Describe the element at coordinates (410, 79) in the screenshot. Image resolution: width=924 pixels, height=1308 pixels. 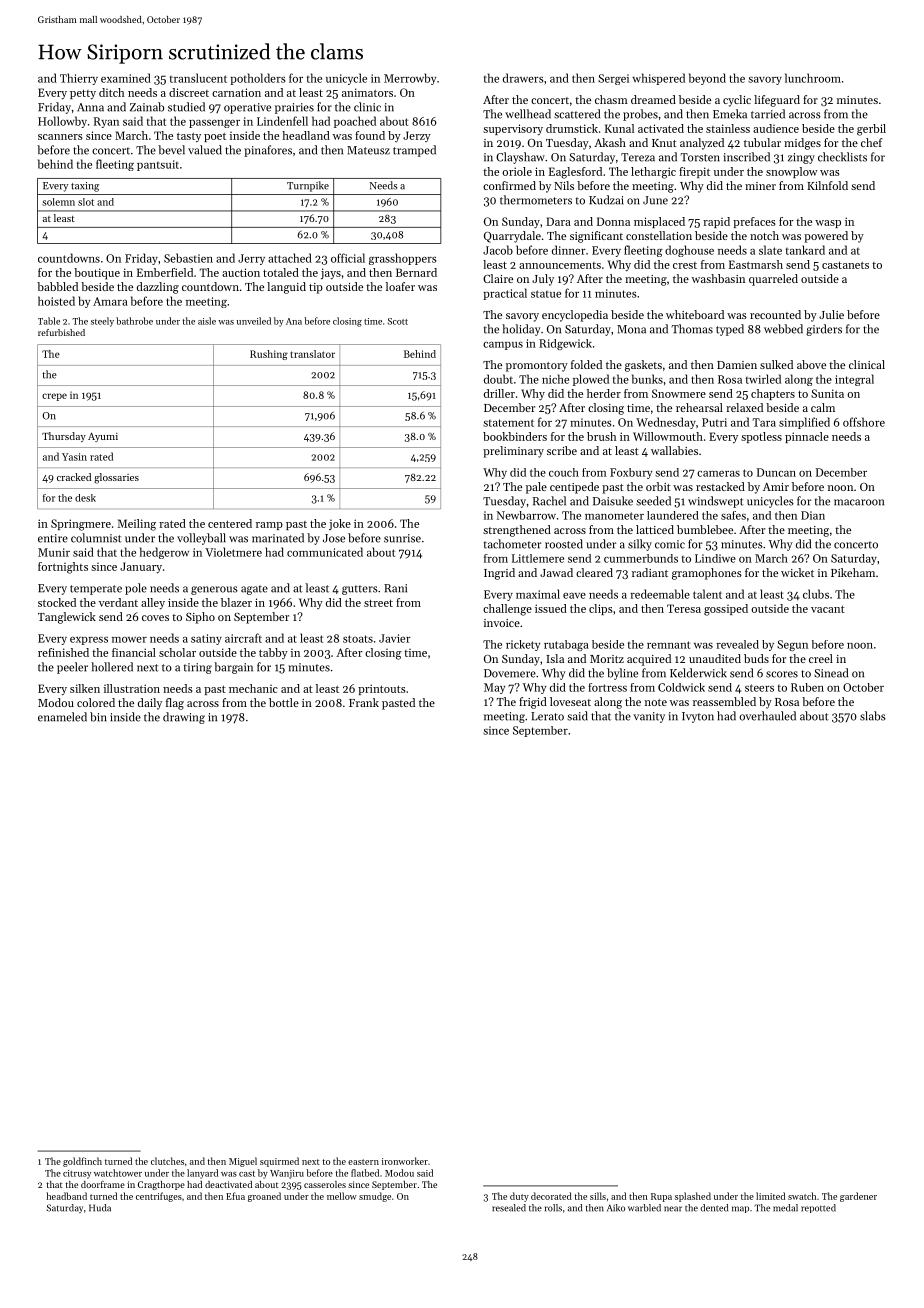
I see `Merrowby` at that location.
